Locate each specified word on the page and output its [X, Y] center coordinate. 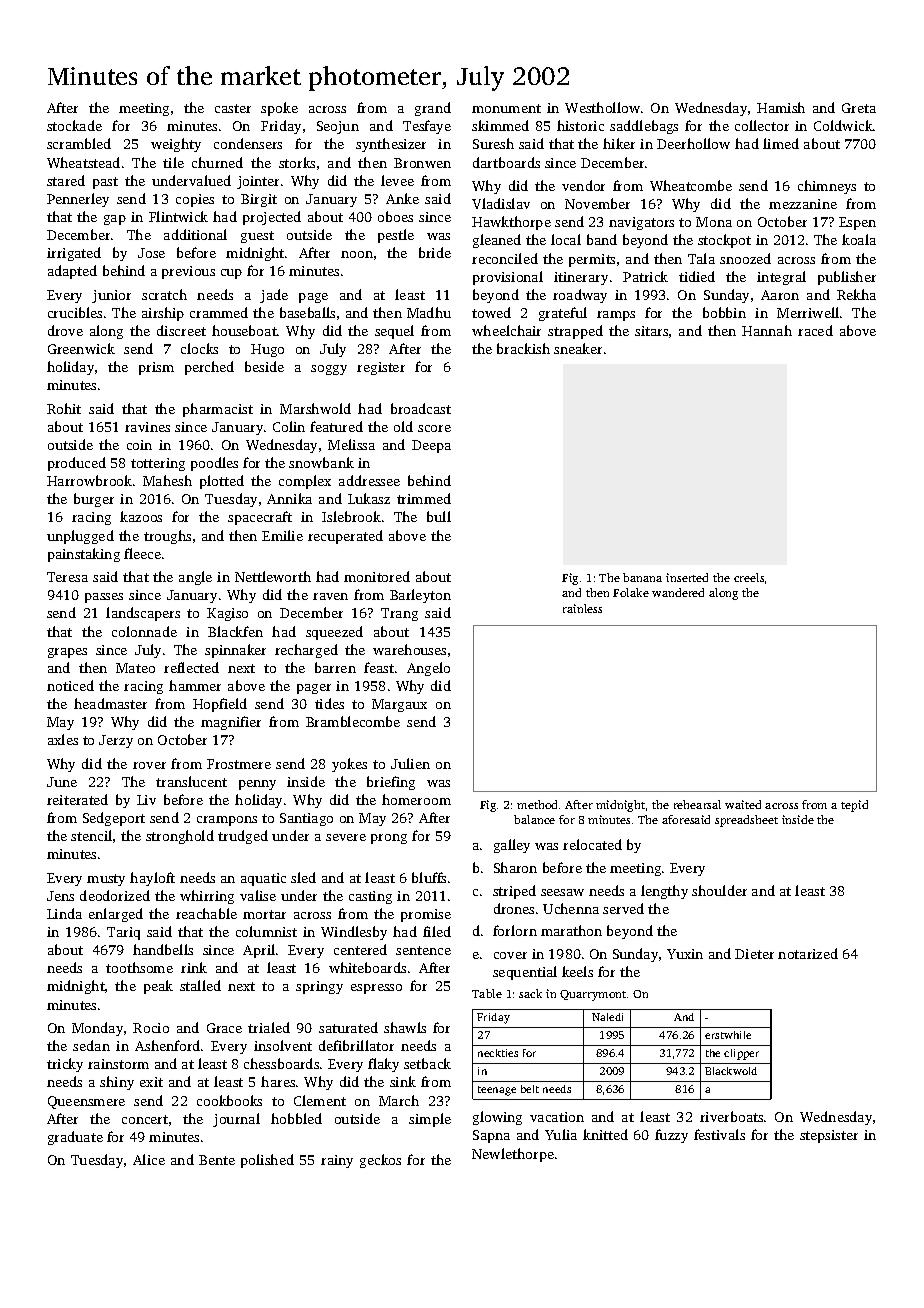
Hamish [781, 107]
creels [749, 577]
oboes [395, 216]
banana [642, 577]
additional [195, 234]
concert [145, 1119]
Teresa [67, 577]
